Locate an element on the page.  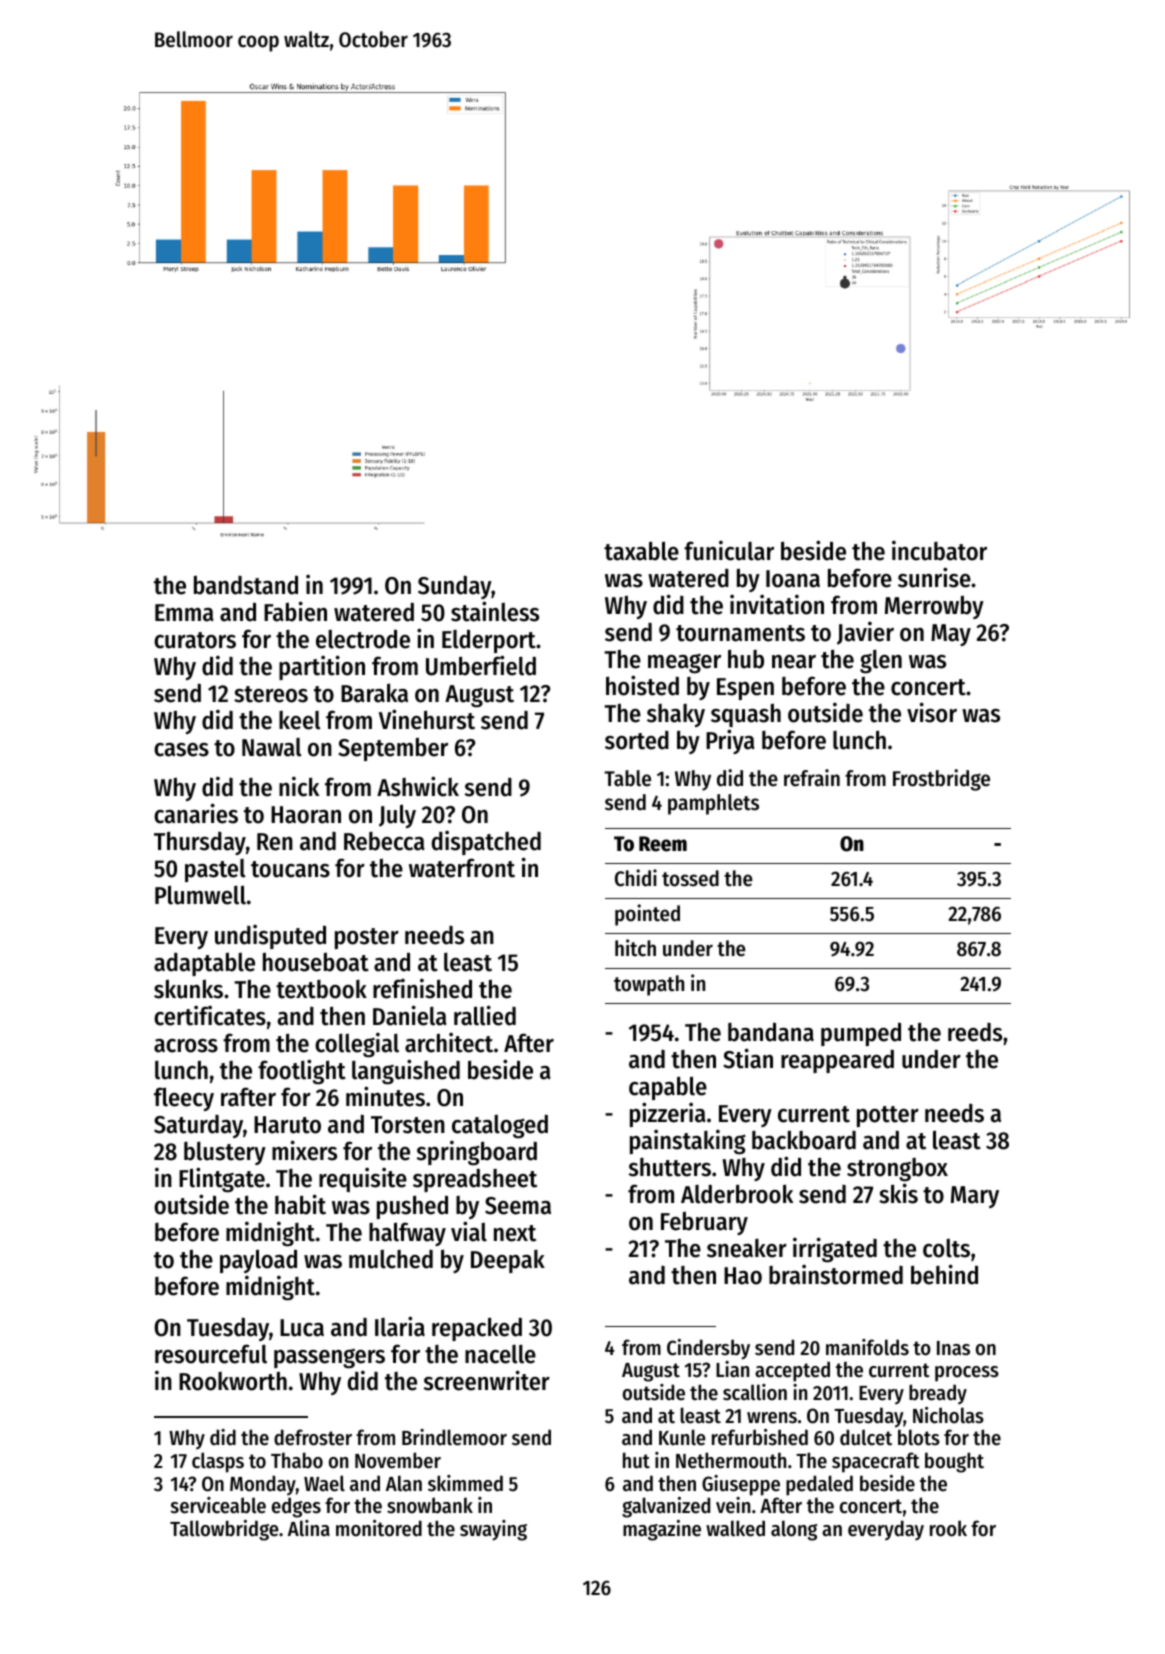
potter is located at coordinates (888, 1116).
